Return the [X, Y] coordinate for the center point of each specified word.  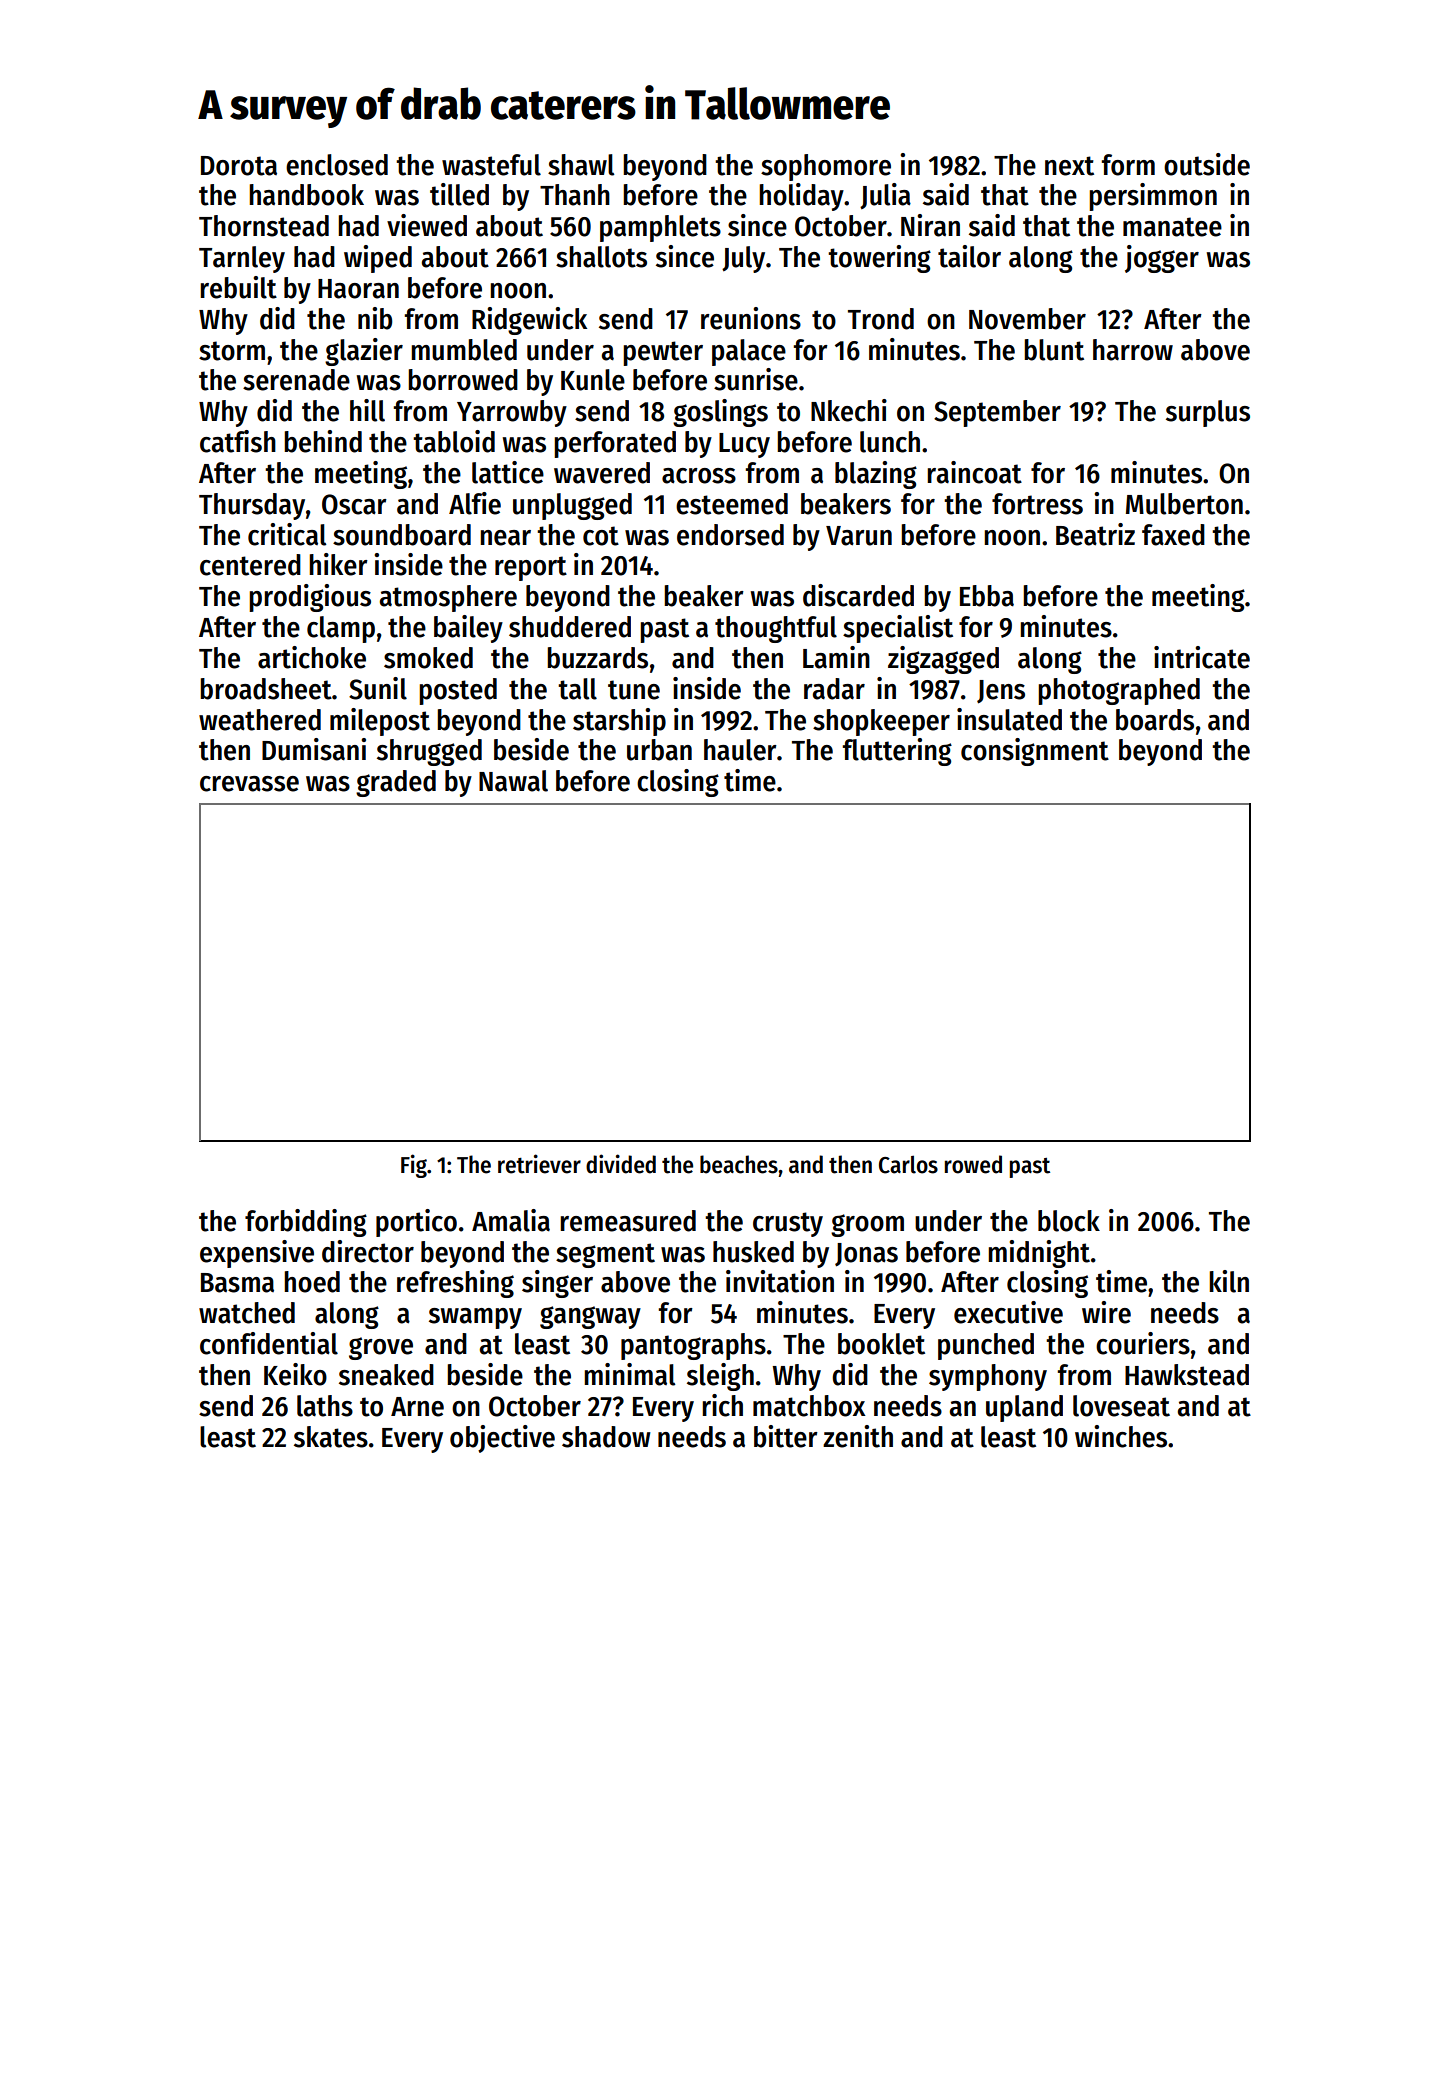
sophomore [826, 167]
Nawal [513, 781]
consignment [1035, 752]
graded [396, 783]
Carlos [908, 1164]
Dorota [239, 166]
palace [749, 352]
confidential [269, 1343]
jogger [1162, 259]
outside [1207, 164]
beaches [739, 1164]
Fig [414, 1166]
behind [323, 441]
